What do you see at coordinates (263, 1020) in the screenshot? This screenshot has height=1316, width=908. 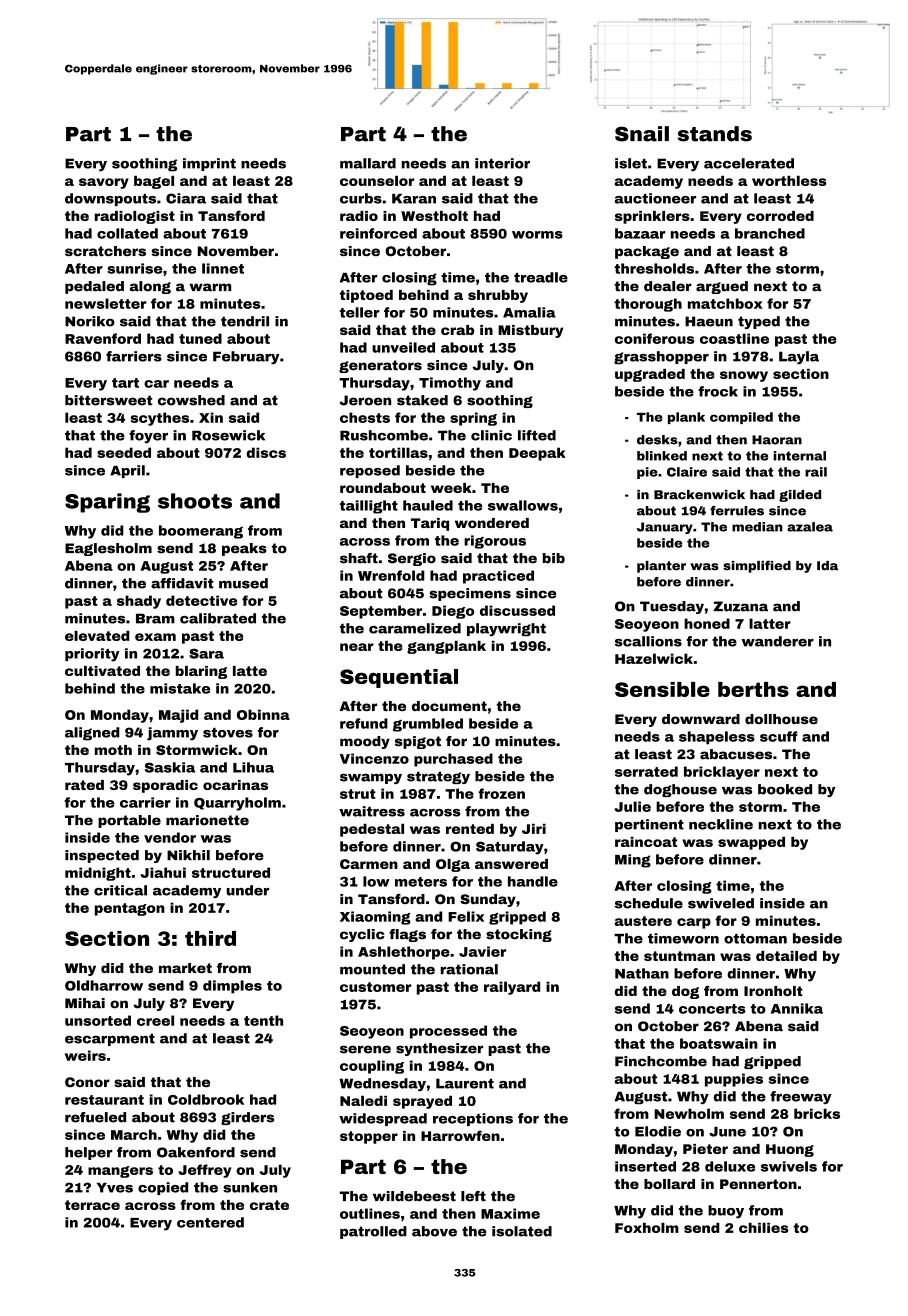 I see `tenth` at bounding box center [263, 1020].
